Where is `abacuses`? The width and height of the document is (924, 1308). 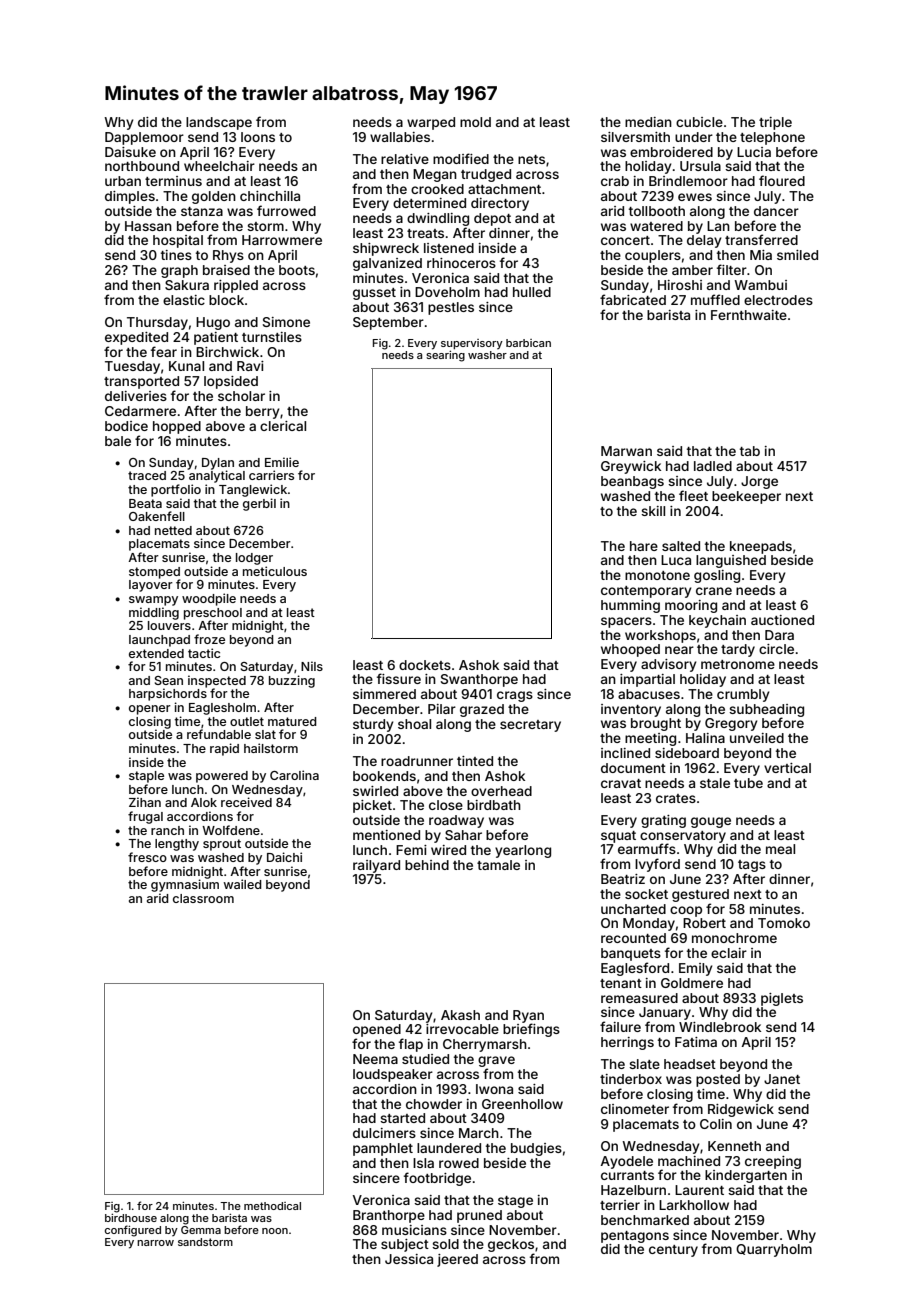
abacuses is located at coordinates (649, 694).
